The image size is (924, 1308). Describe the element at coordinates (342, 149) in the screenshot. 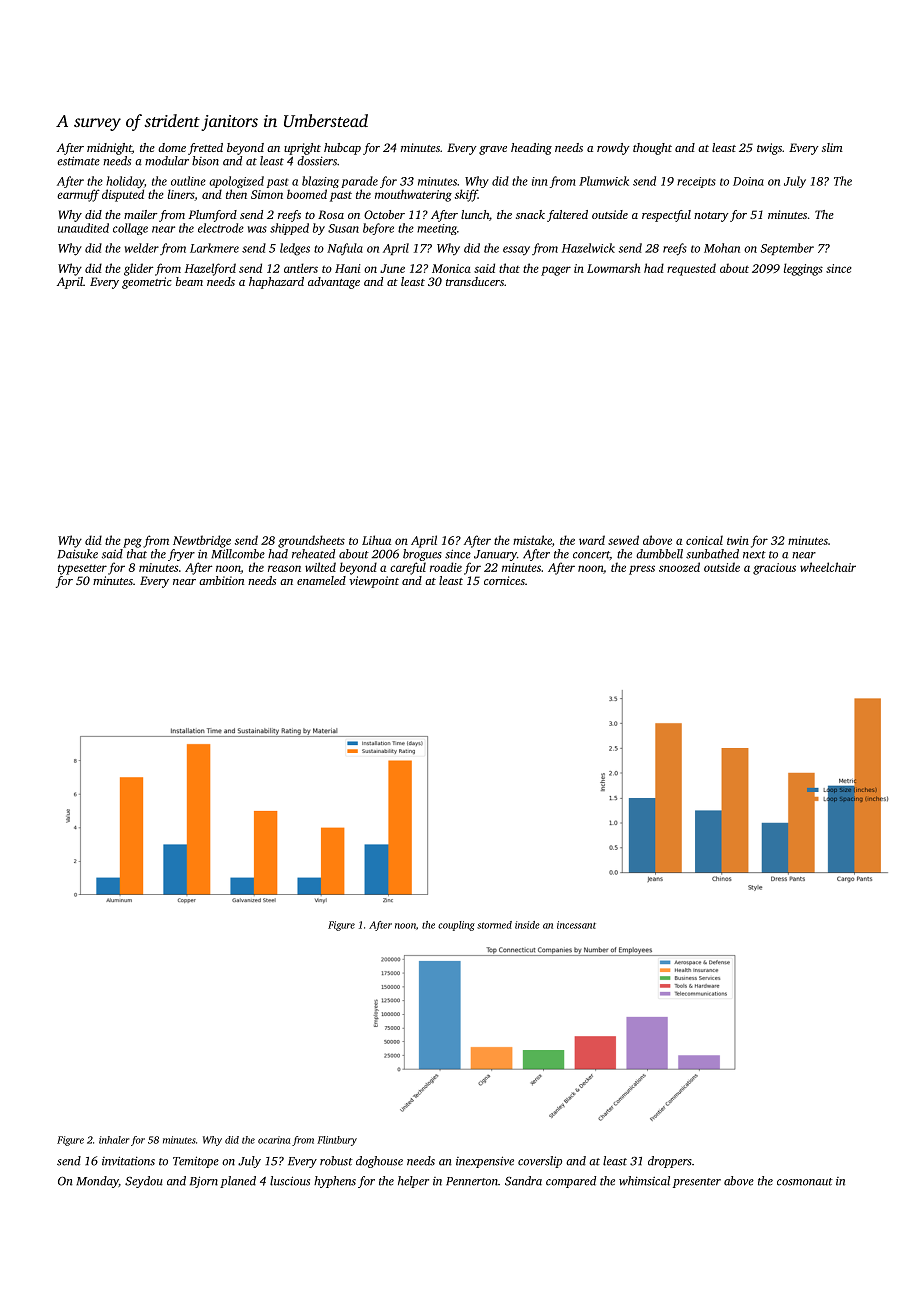

I see `hubcap` at that location.
